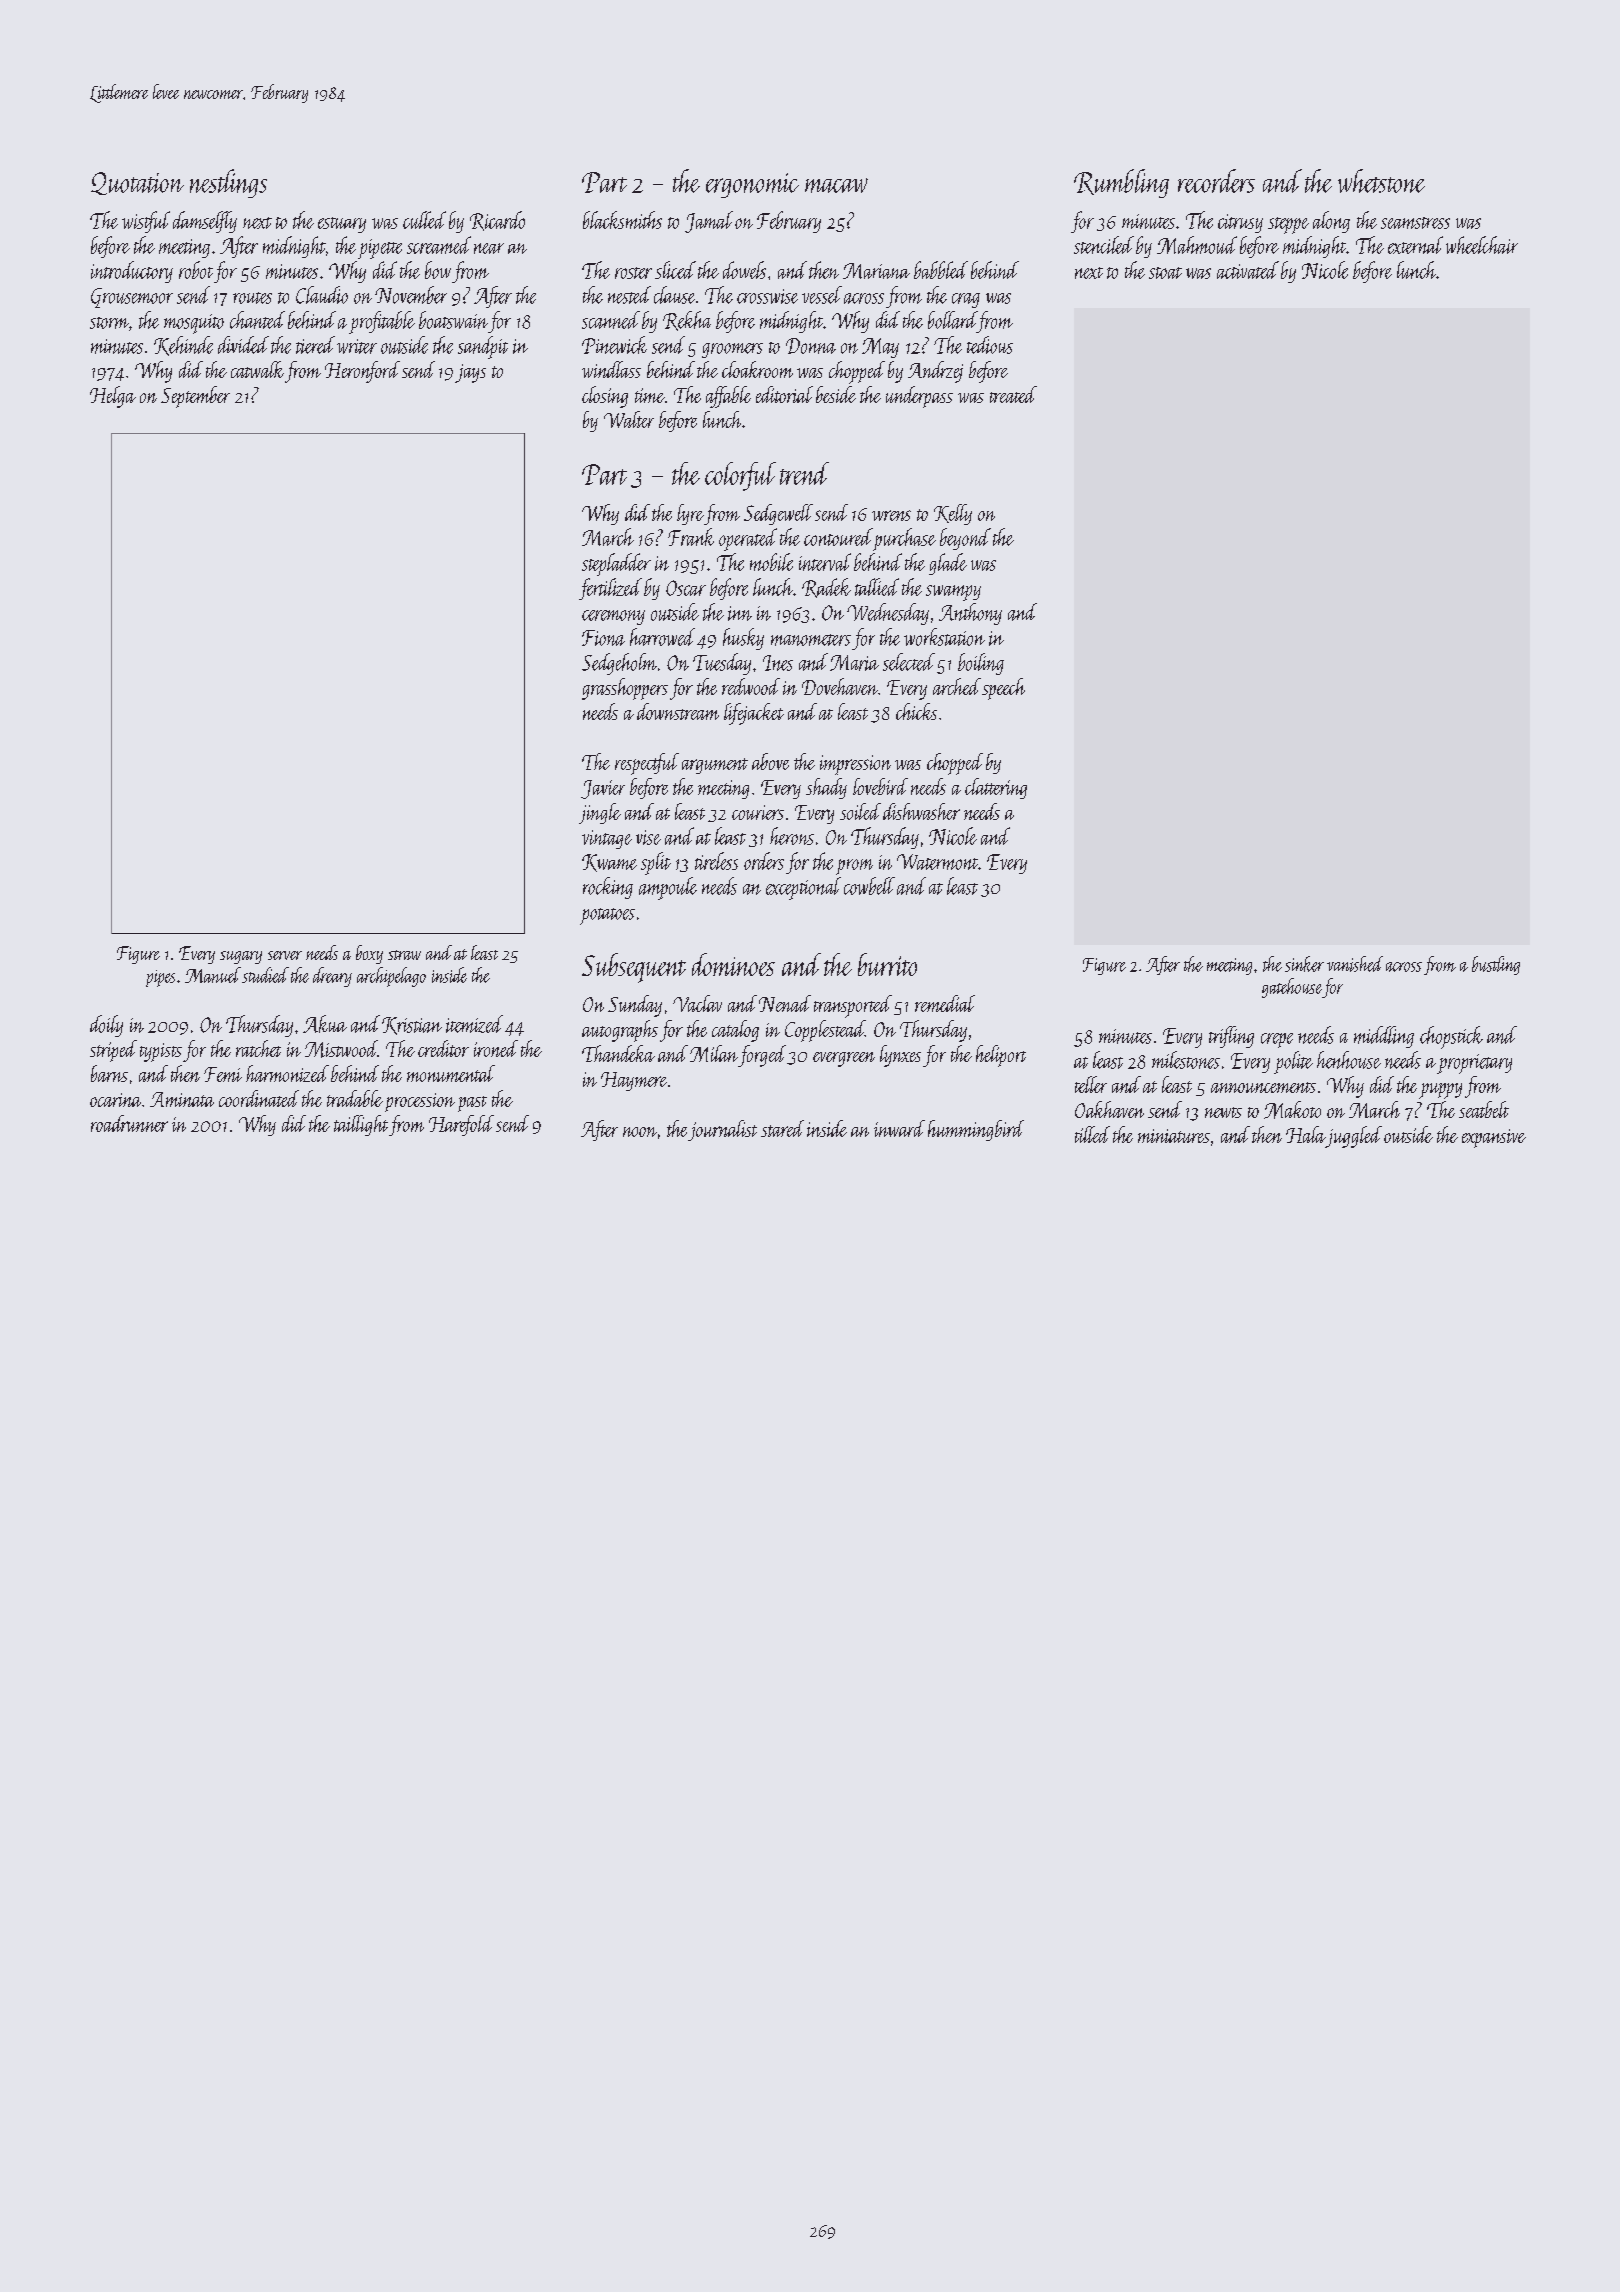  Describe the element at coordinates (1109, 1109) in the screenshot. I see `Oakhaven` at that location.
